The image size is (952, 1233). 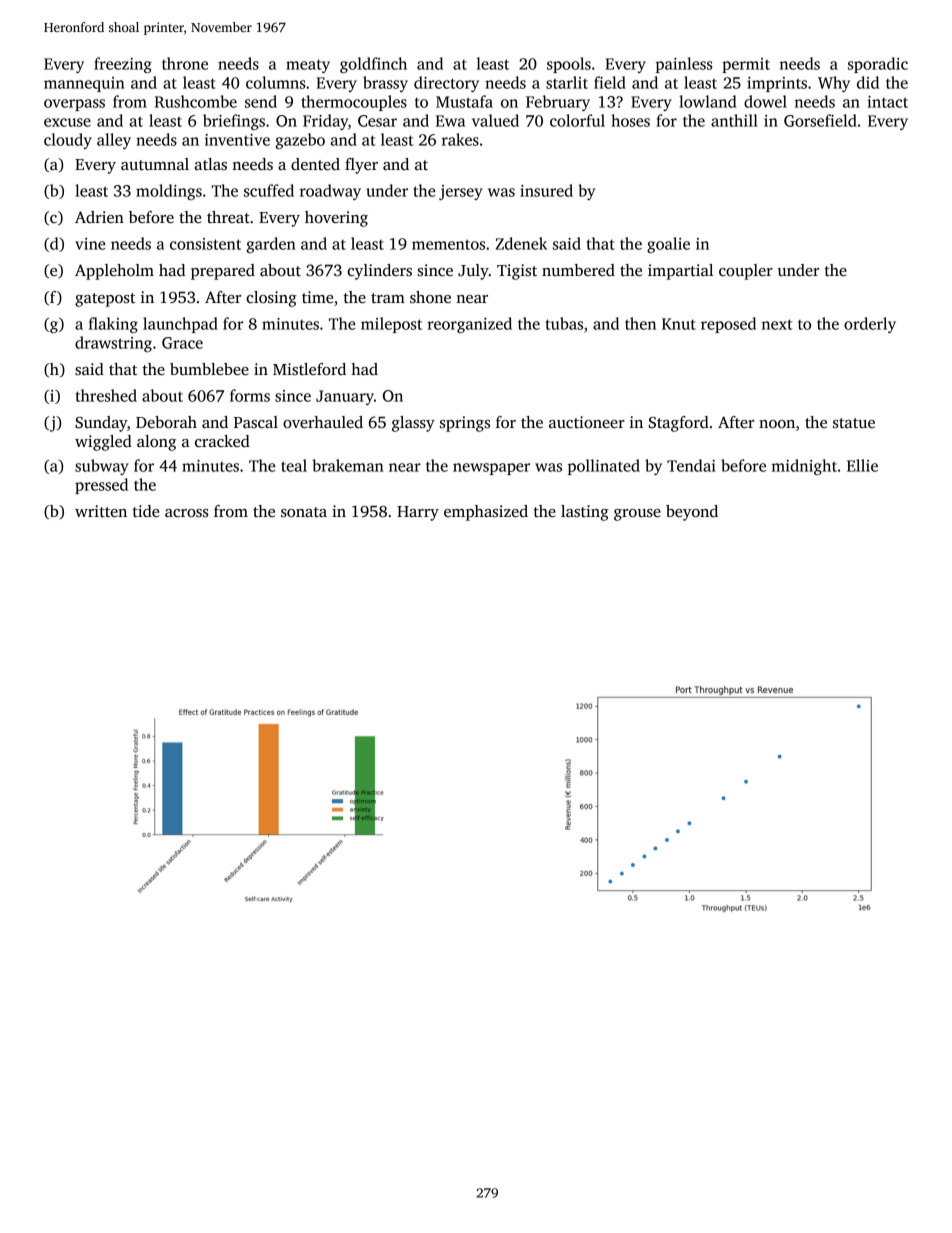 What do you see at coordinates (114, 141) in the image?
I see `alley` at bounding box center [114, 141].
